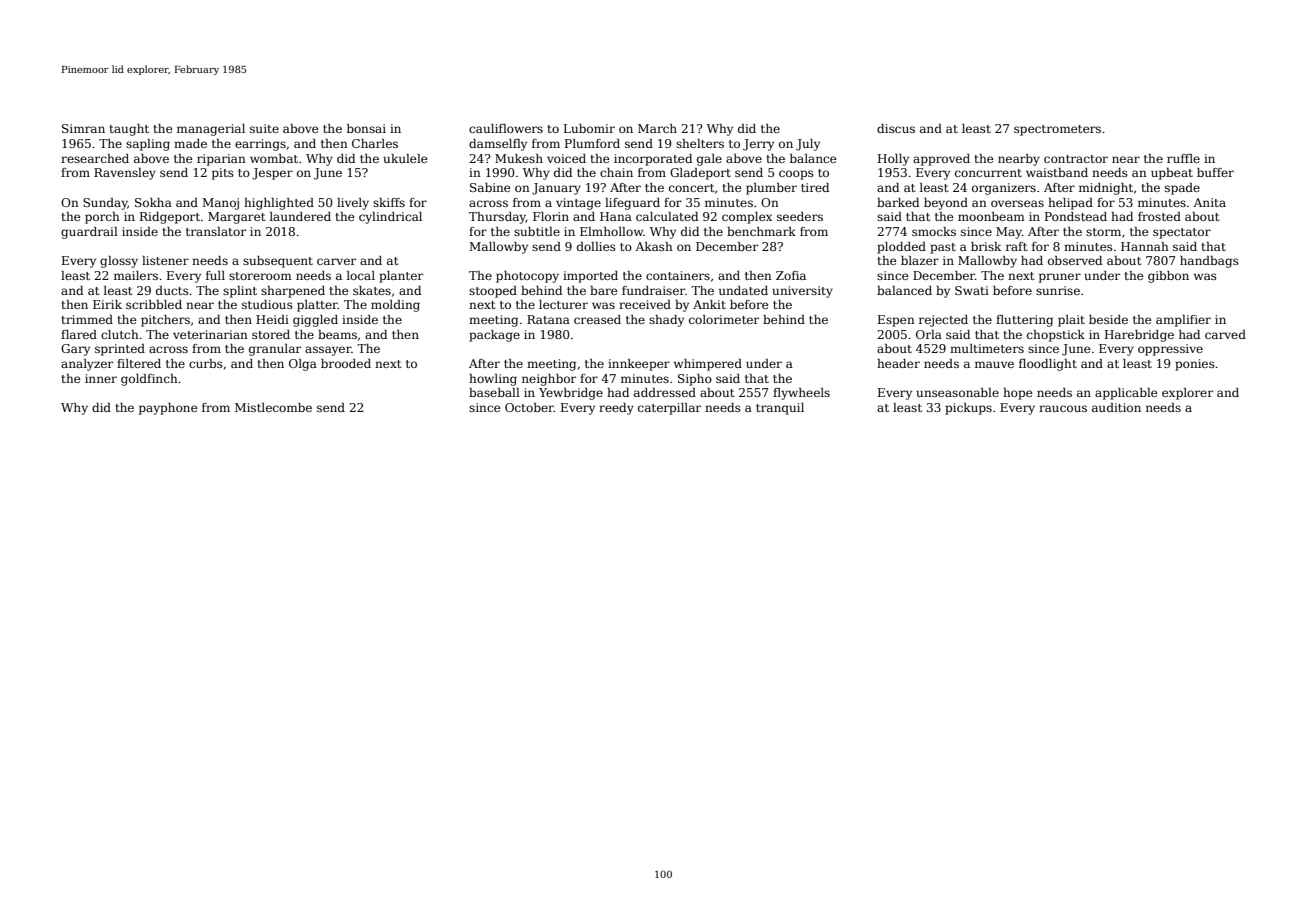 The image size is (1308, 924). What do you see at coordinates (172, 290) in the screenshot?
I see `ducts` at bounding box center [172, 290].
